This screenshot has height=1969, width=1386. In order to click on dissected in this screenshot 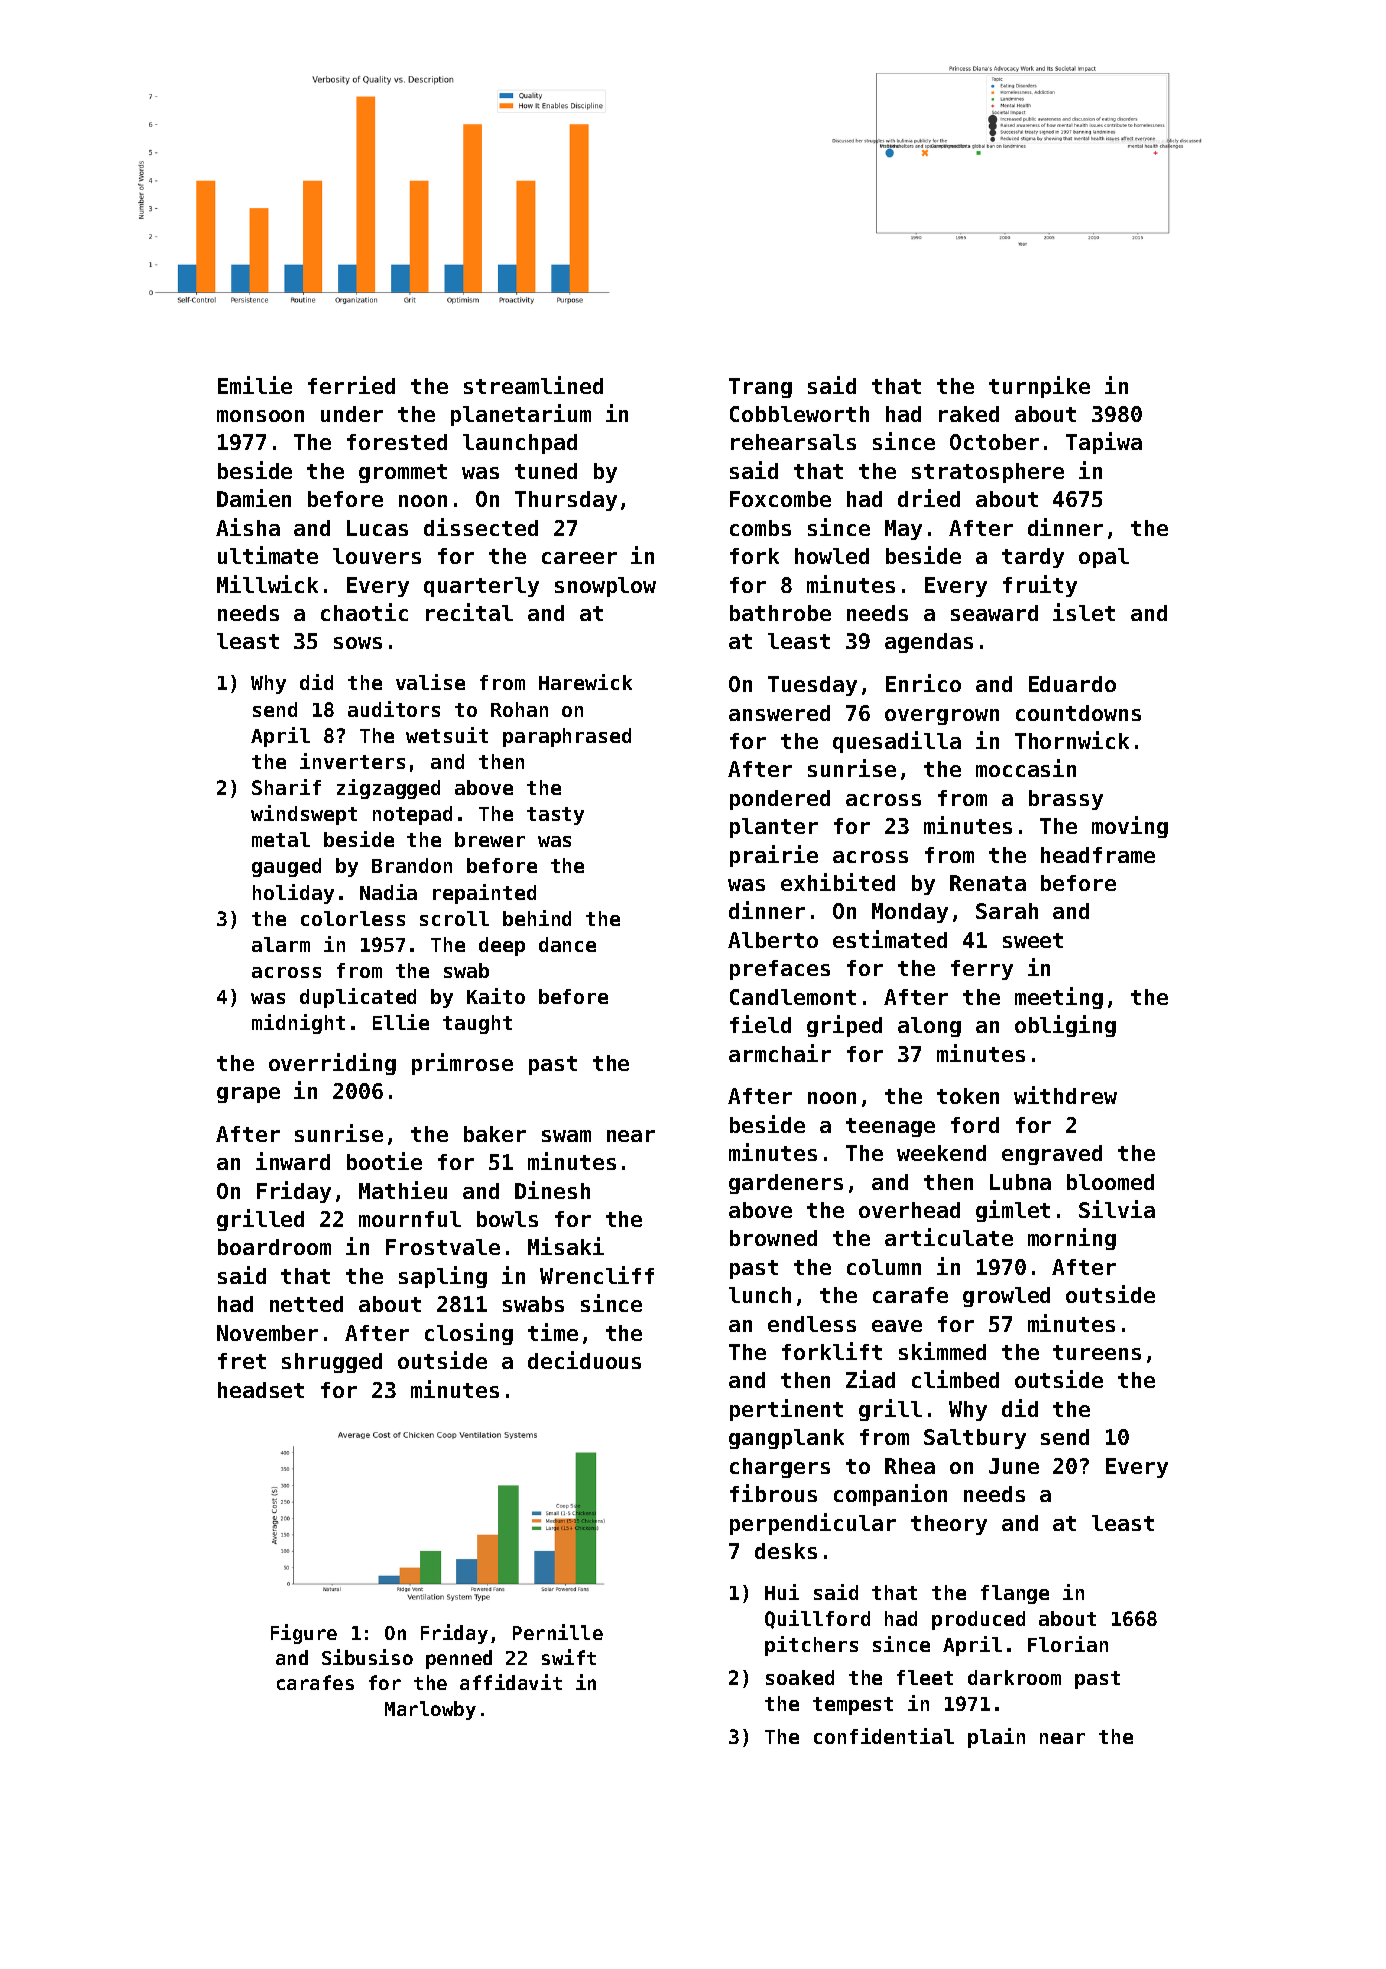, I will do `click(481, 527)`.
